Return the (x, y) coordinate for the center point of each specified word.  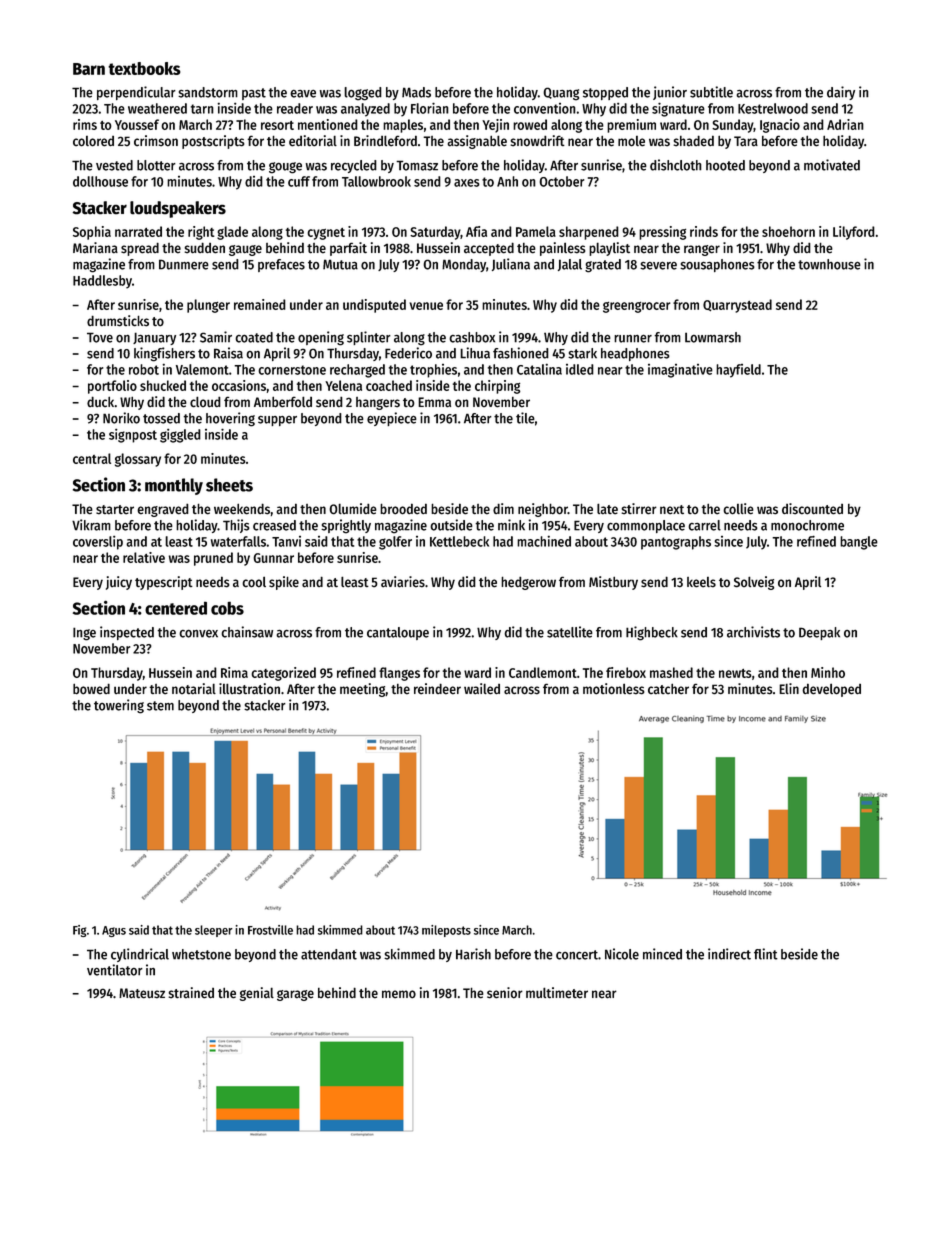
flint (766, 954)
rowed (530, 124)
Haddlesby (102, 282)
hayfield (738, 371)
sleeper (214, 931)
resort (277, 125)
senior (505, 993)
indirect (729, 954)
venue (426, 306)
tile (525, 418)
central (92, 458)
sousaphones (717, 265)
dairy (841, 93)
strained (191, 993)
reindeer (437, 689)
